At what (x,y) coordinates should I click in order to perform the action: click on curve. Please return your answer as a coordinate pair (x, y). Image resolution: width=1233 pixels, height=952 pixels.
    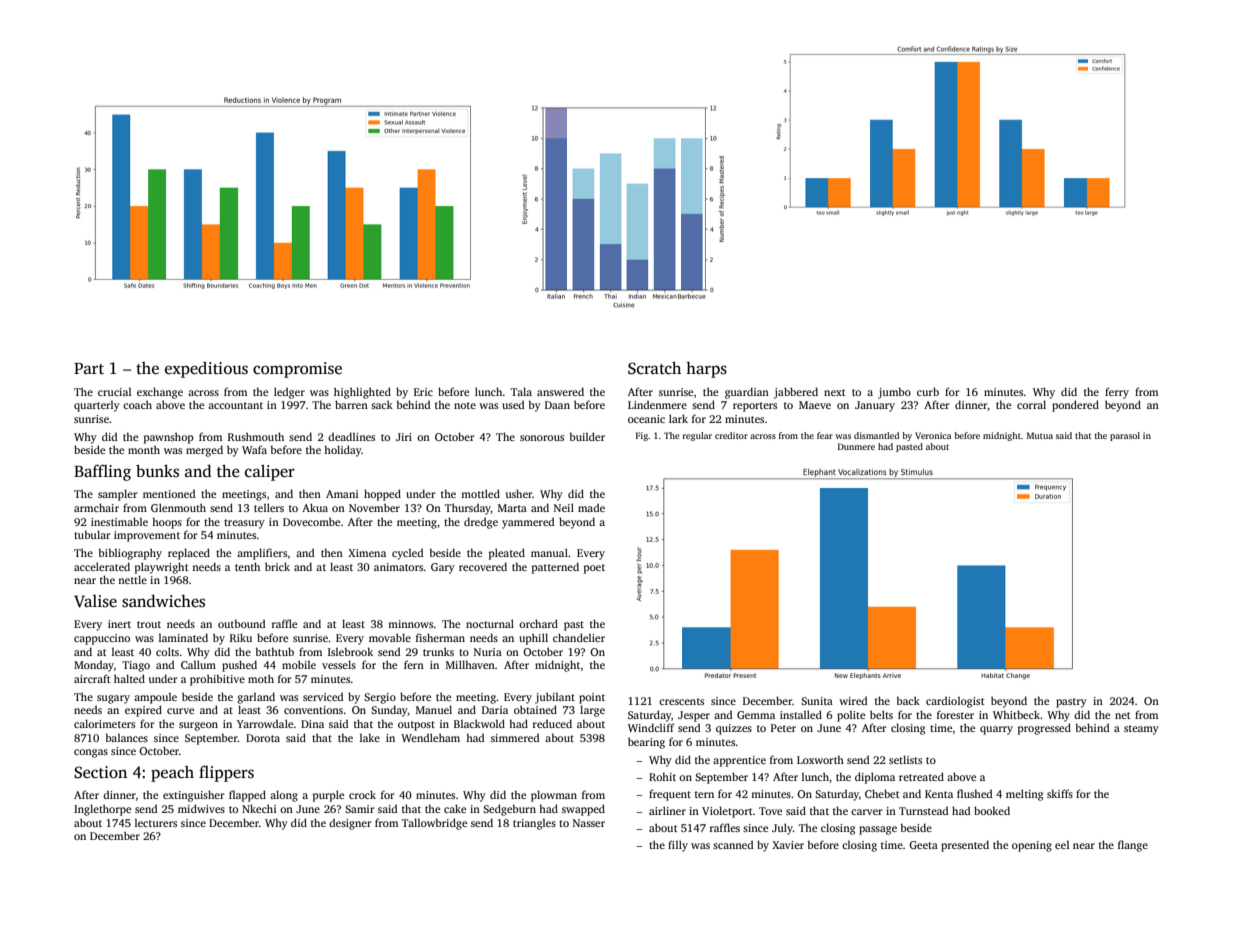
    Looking at the image, I should click on (180, 711).
